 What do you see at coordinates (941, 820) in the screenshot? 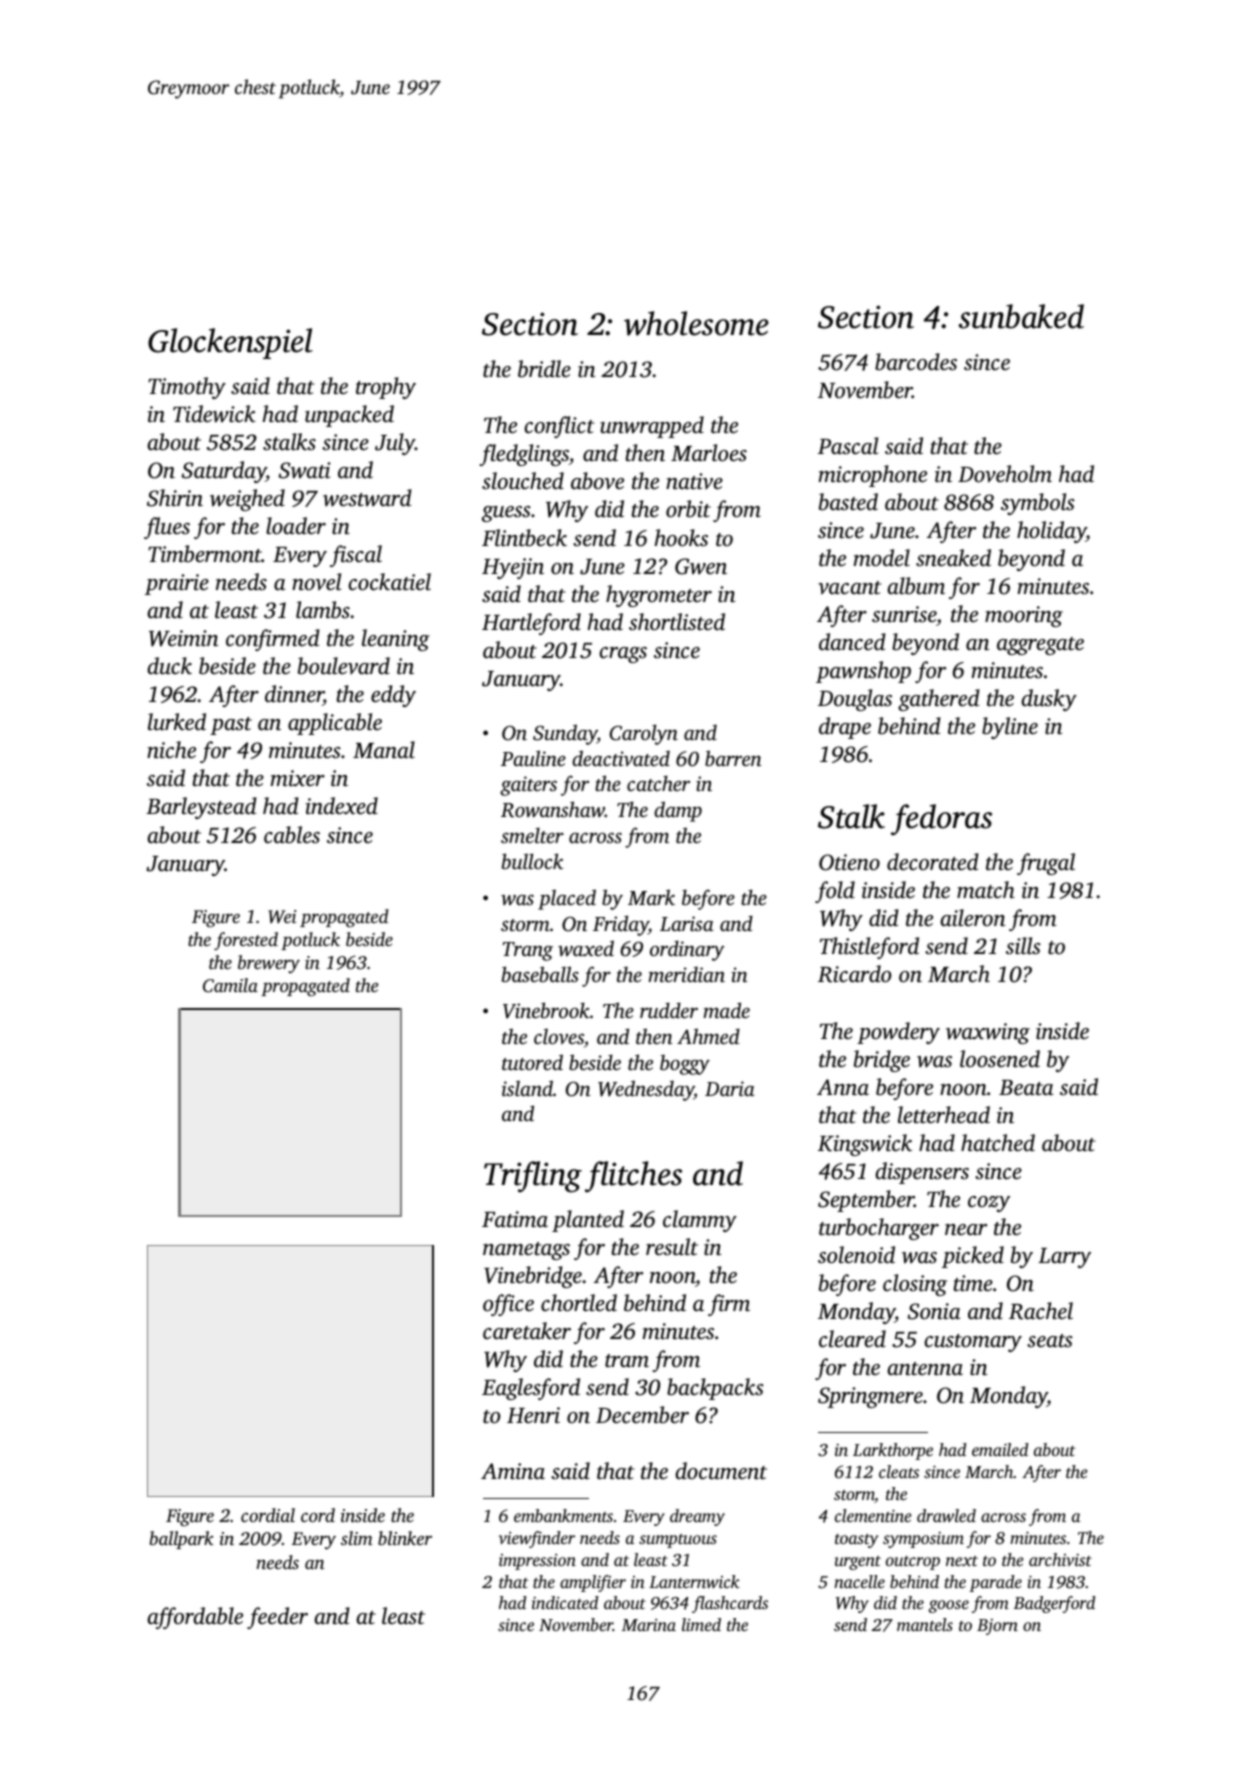
I see `fedoras` at bounding box center [941, 820].
